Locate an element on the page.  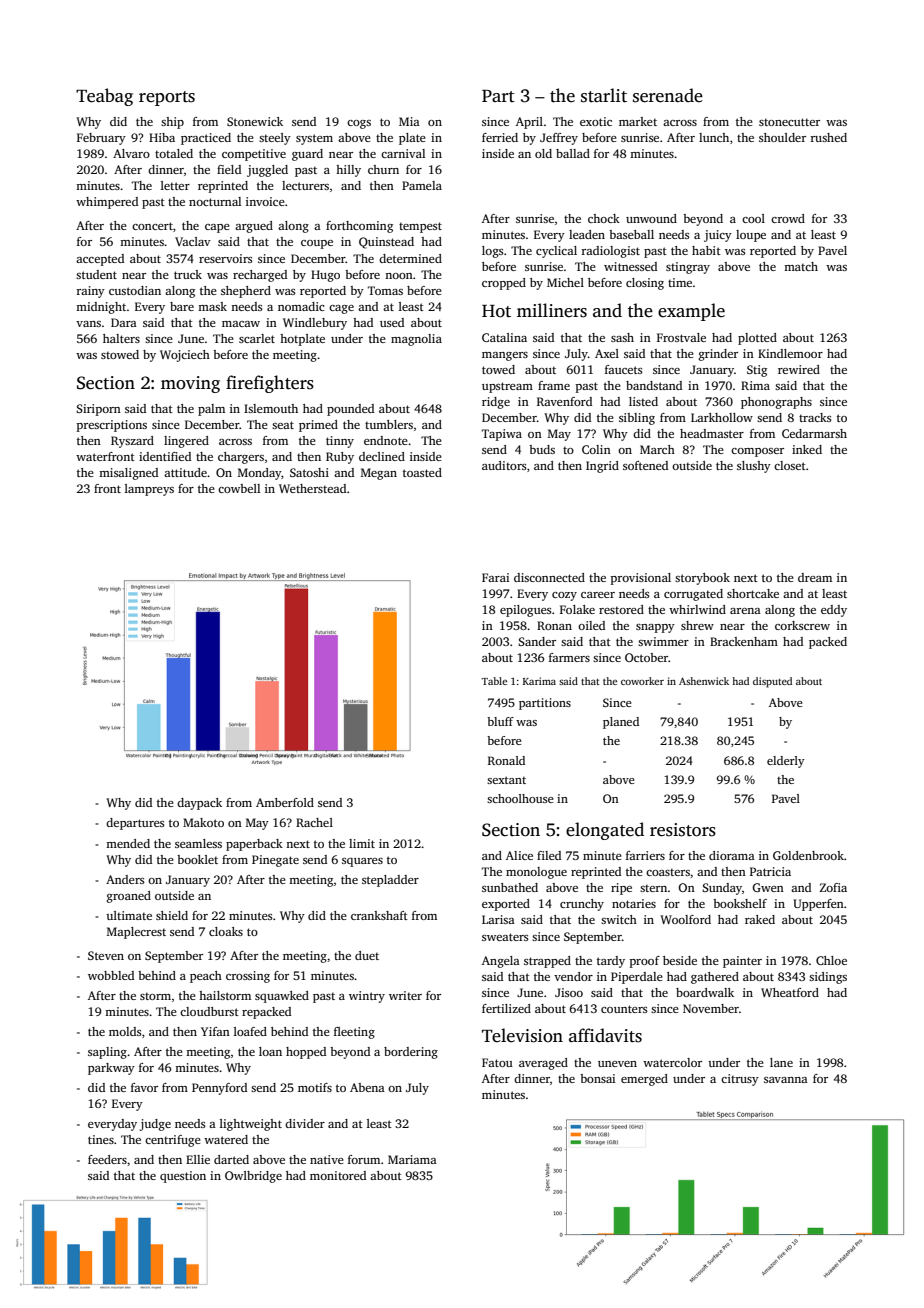
bluff is located at coordinates (500, 721).
